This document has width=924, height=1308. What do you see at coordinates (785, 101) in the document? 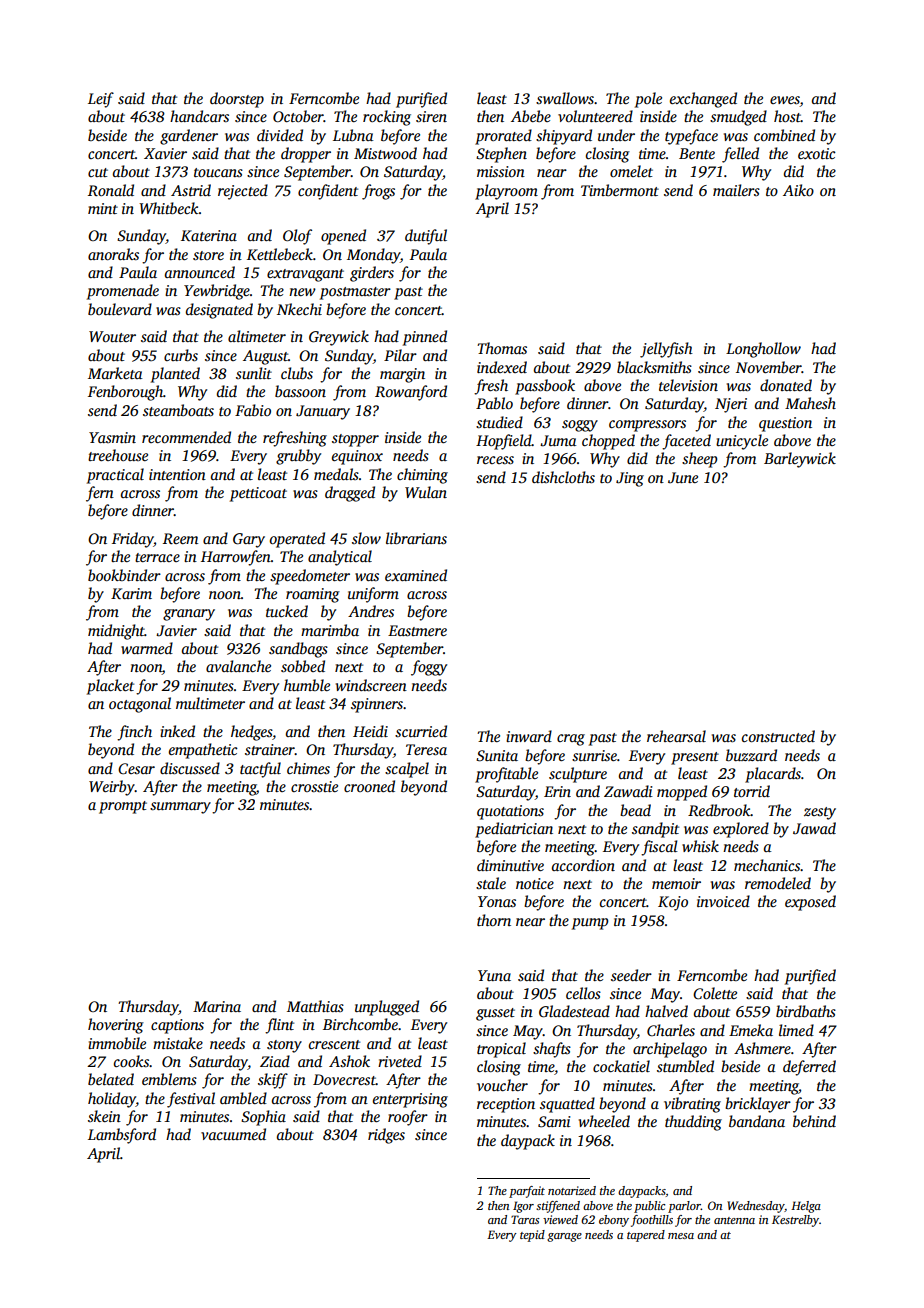
I see `ewes` at bounding box center [785, 101].
